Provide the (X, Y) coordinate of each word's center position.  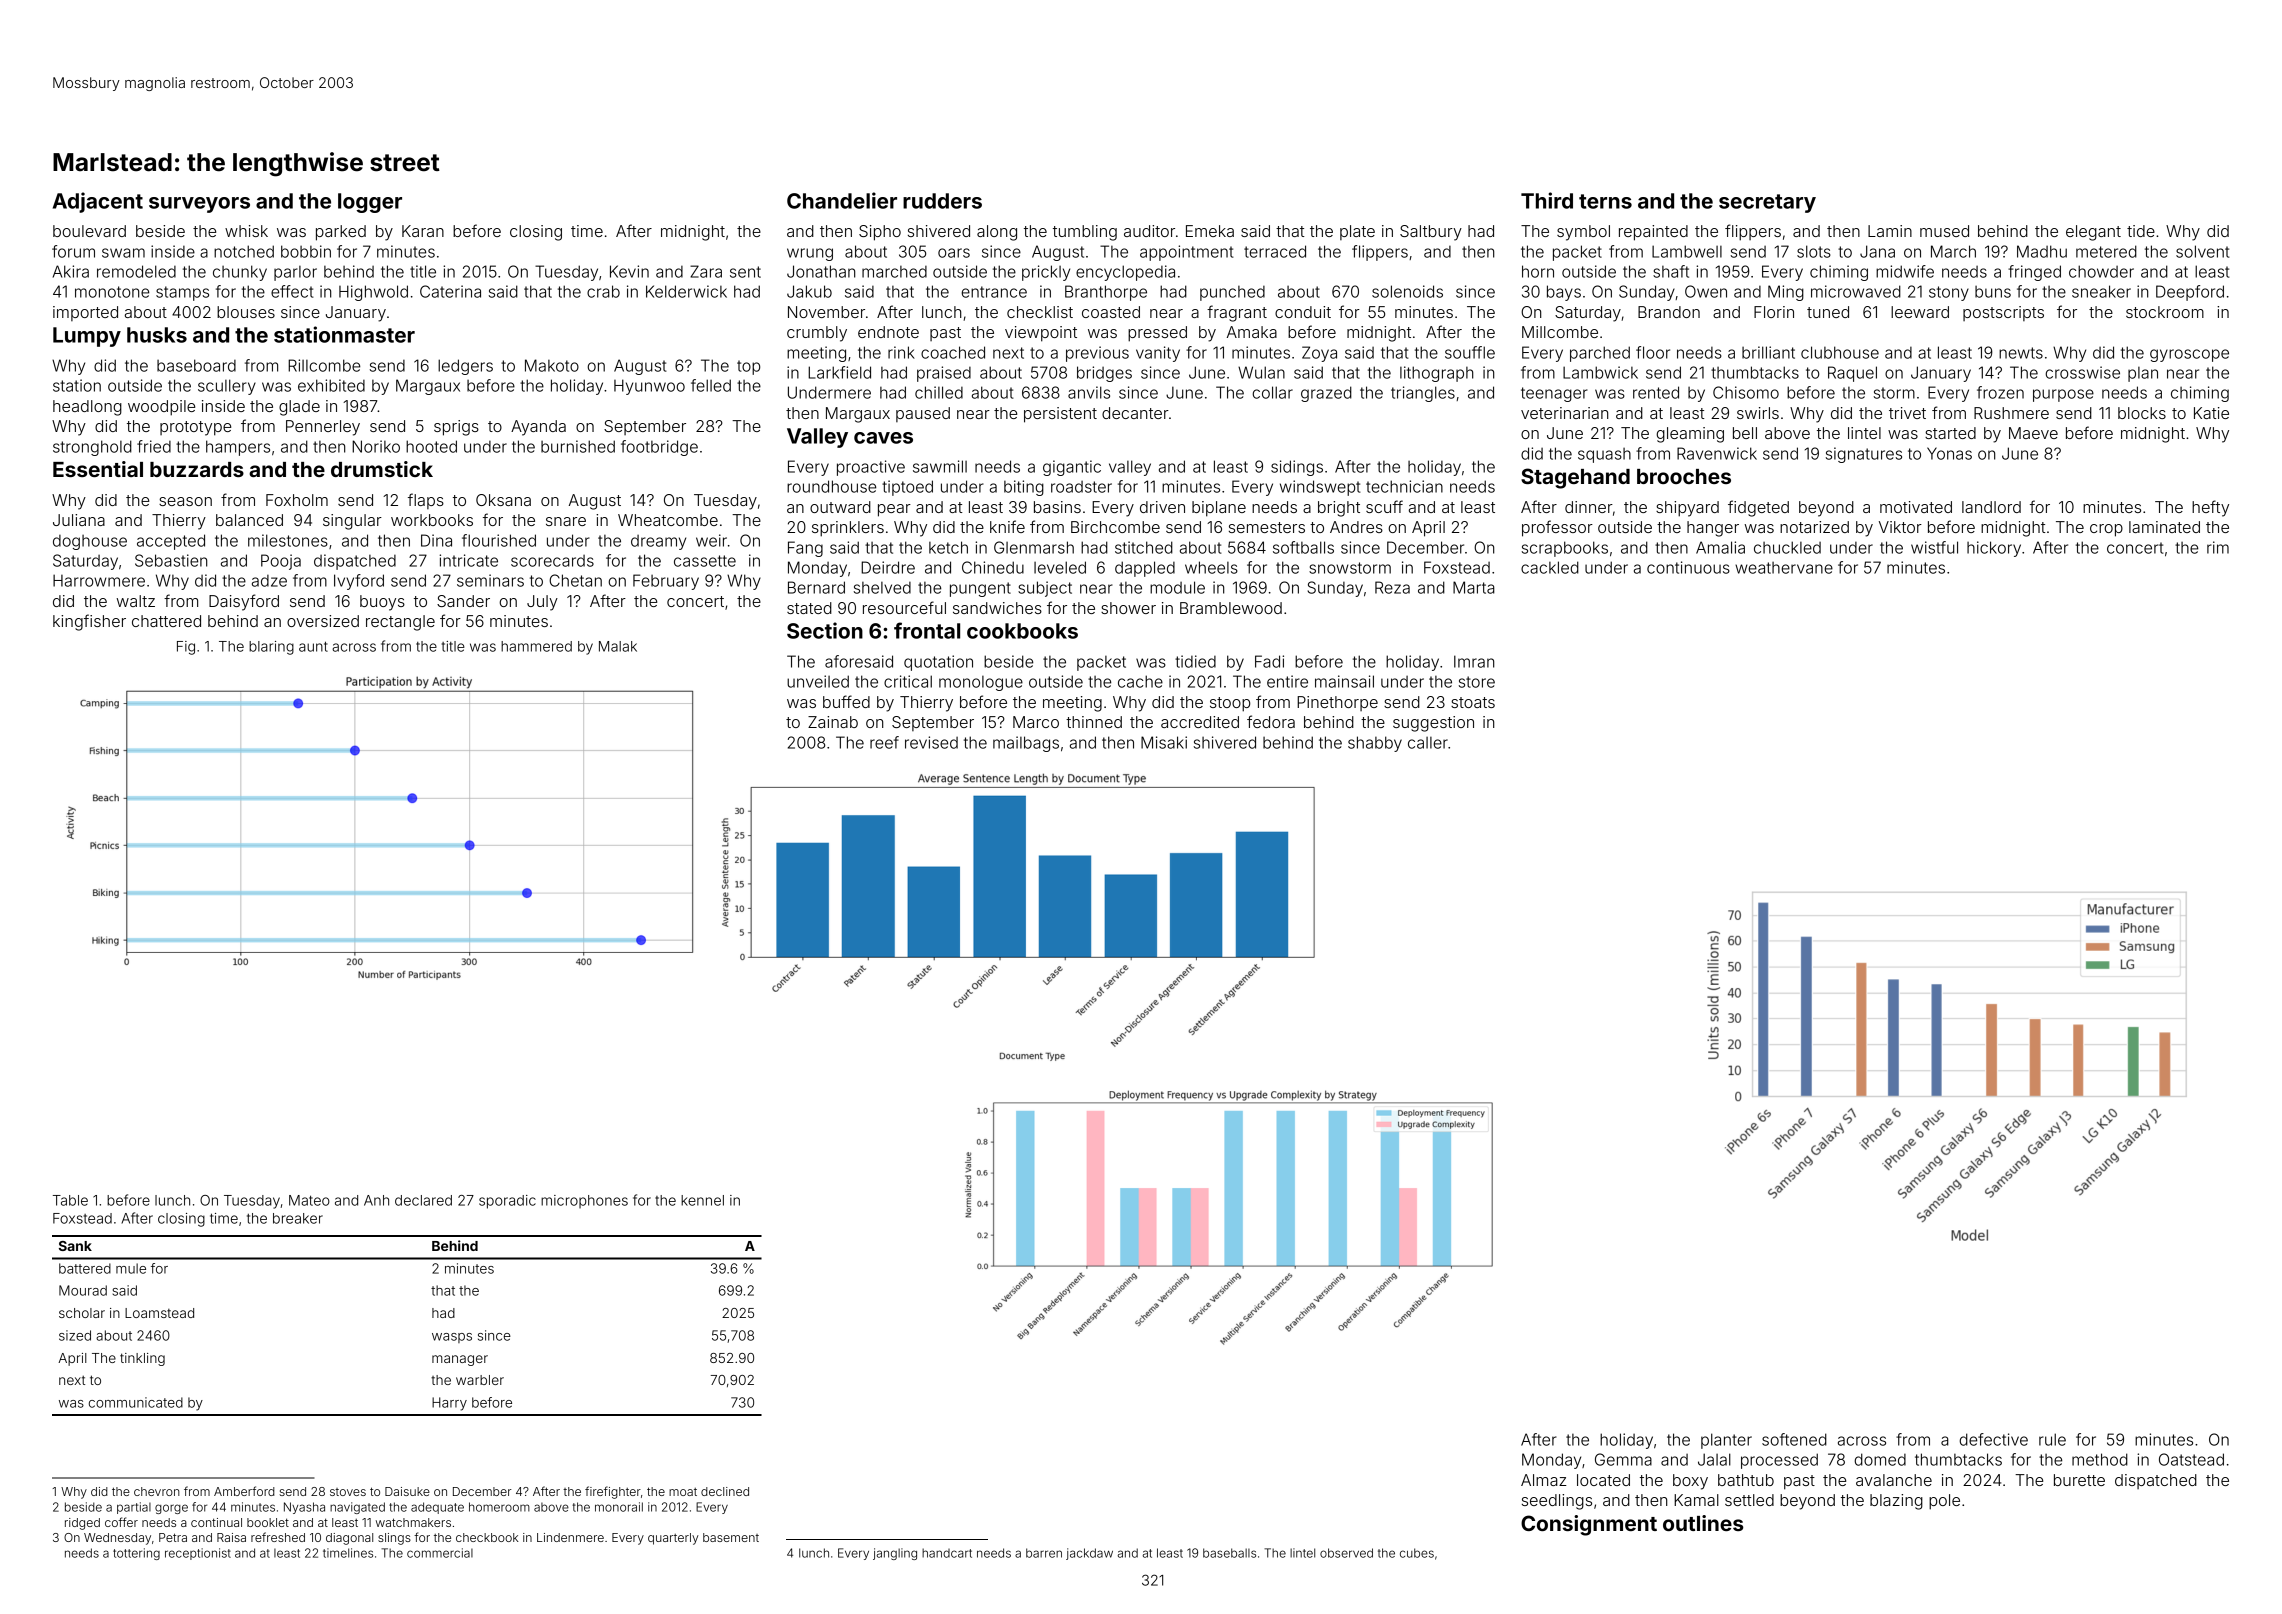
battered (85, 1268)
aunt (313, 646)
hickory (1994, 549)
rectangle (400, 623)
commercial (440, 1553)
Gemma (1623, 1459)
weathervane (1784, 568)
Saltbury (1431, 233)
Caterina (450, 291)
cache (1140, 681)
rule (2052, 1439)
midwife (1905, 271)
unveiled (818, 681)
